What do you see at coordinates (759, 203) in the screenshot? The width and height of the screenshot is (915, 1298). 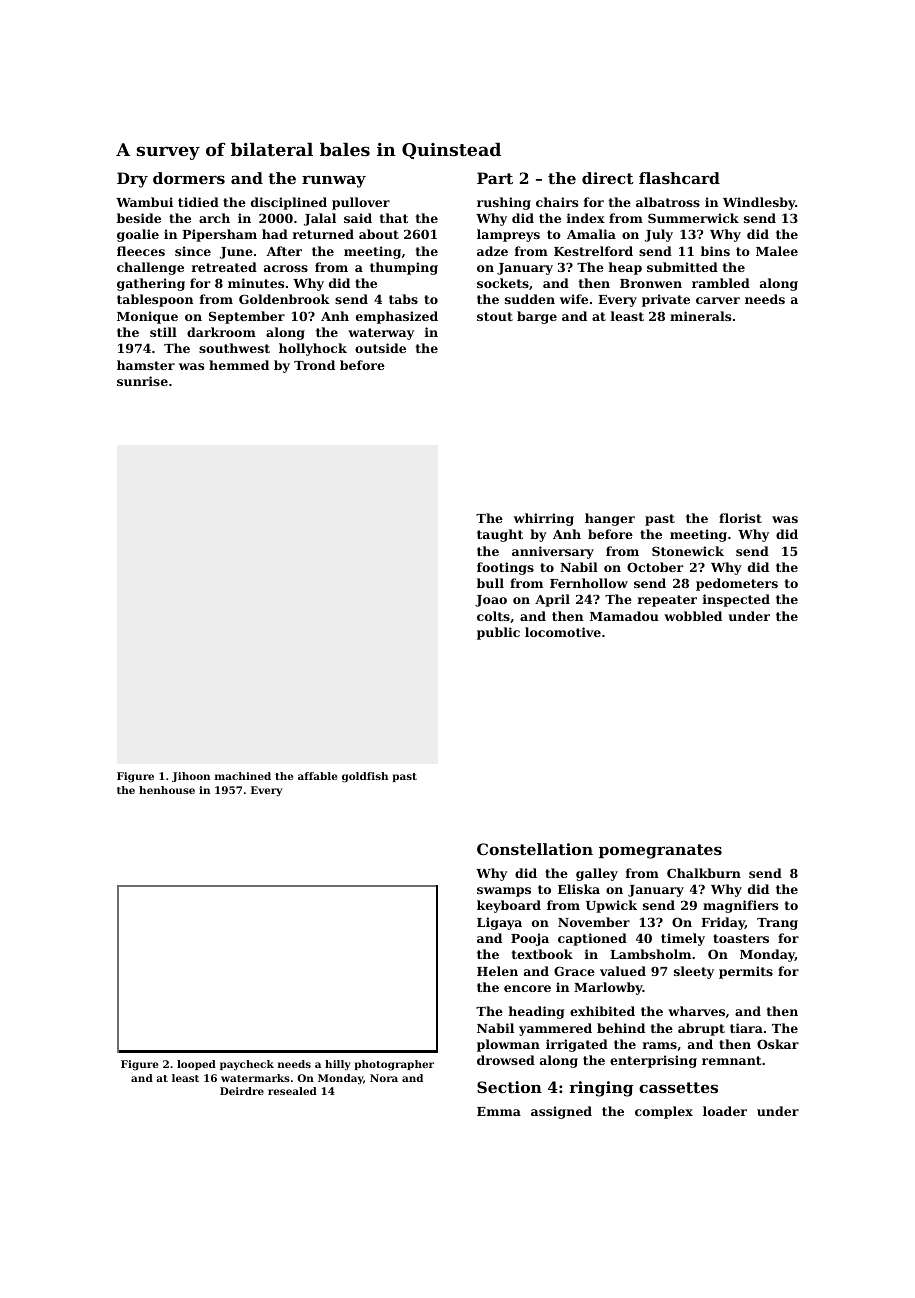 I see `Windlesby` at bounding box center [759, 203].
